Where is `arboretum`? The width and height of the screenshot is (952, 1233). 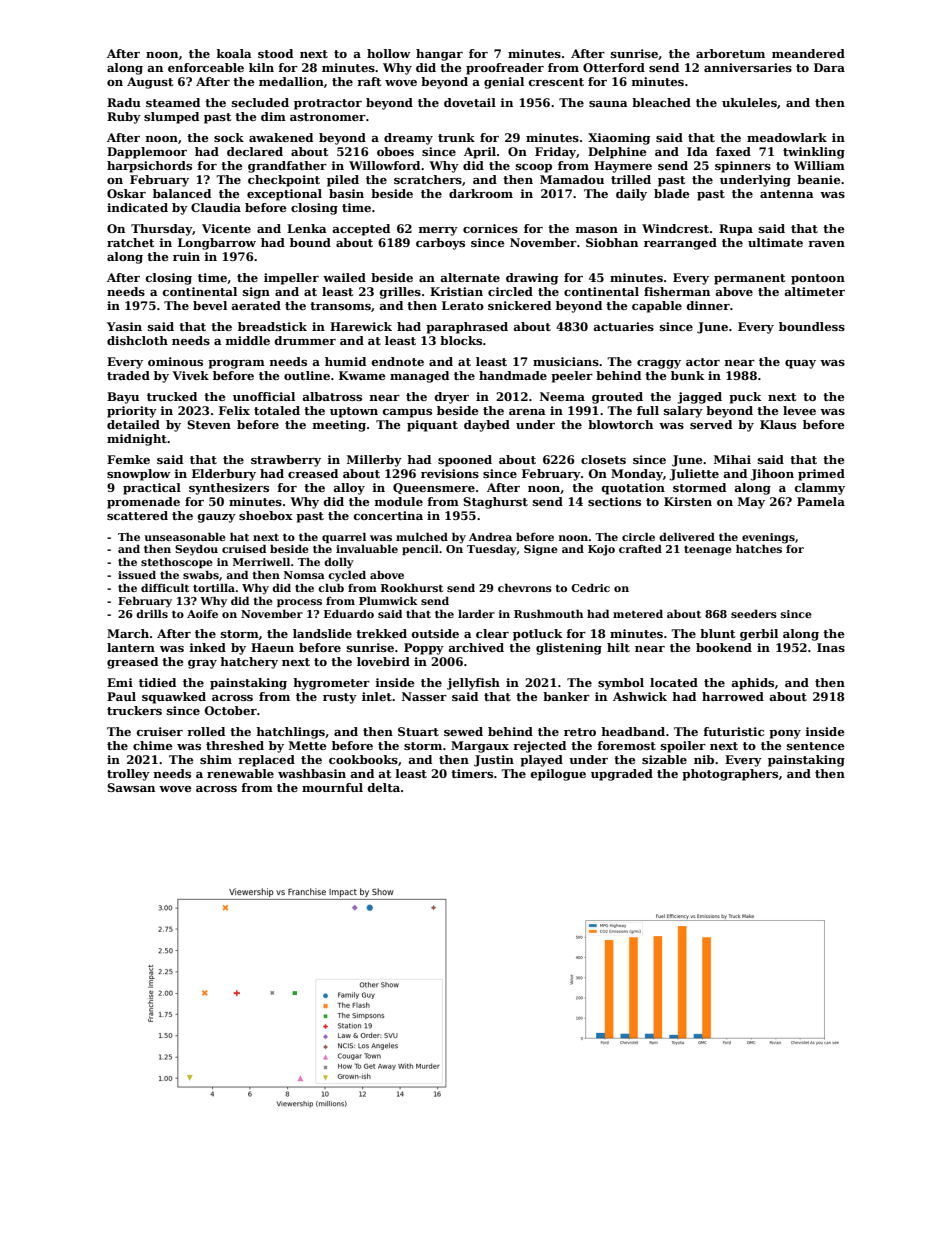 arboretum is located at coordinates (730, 53).
